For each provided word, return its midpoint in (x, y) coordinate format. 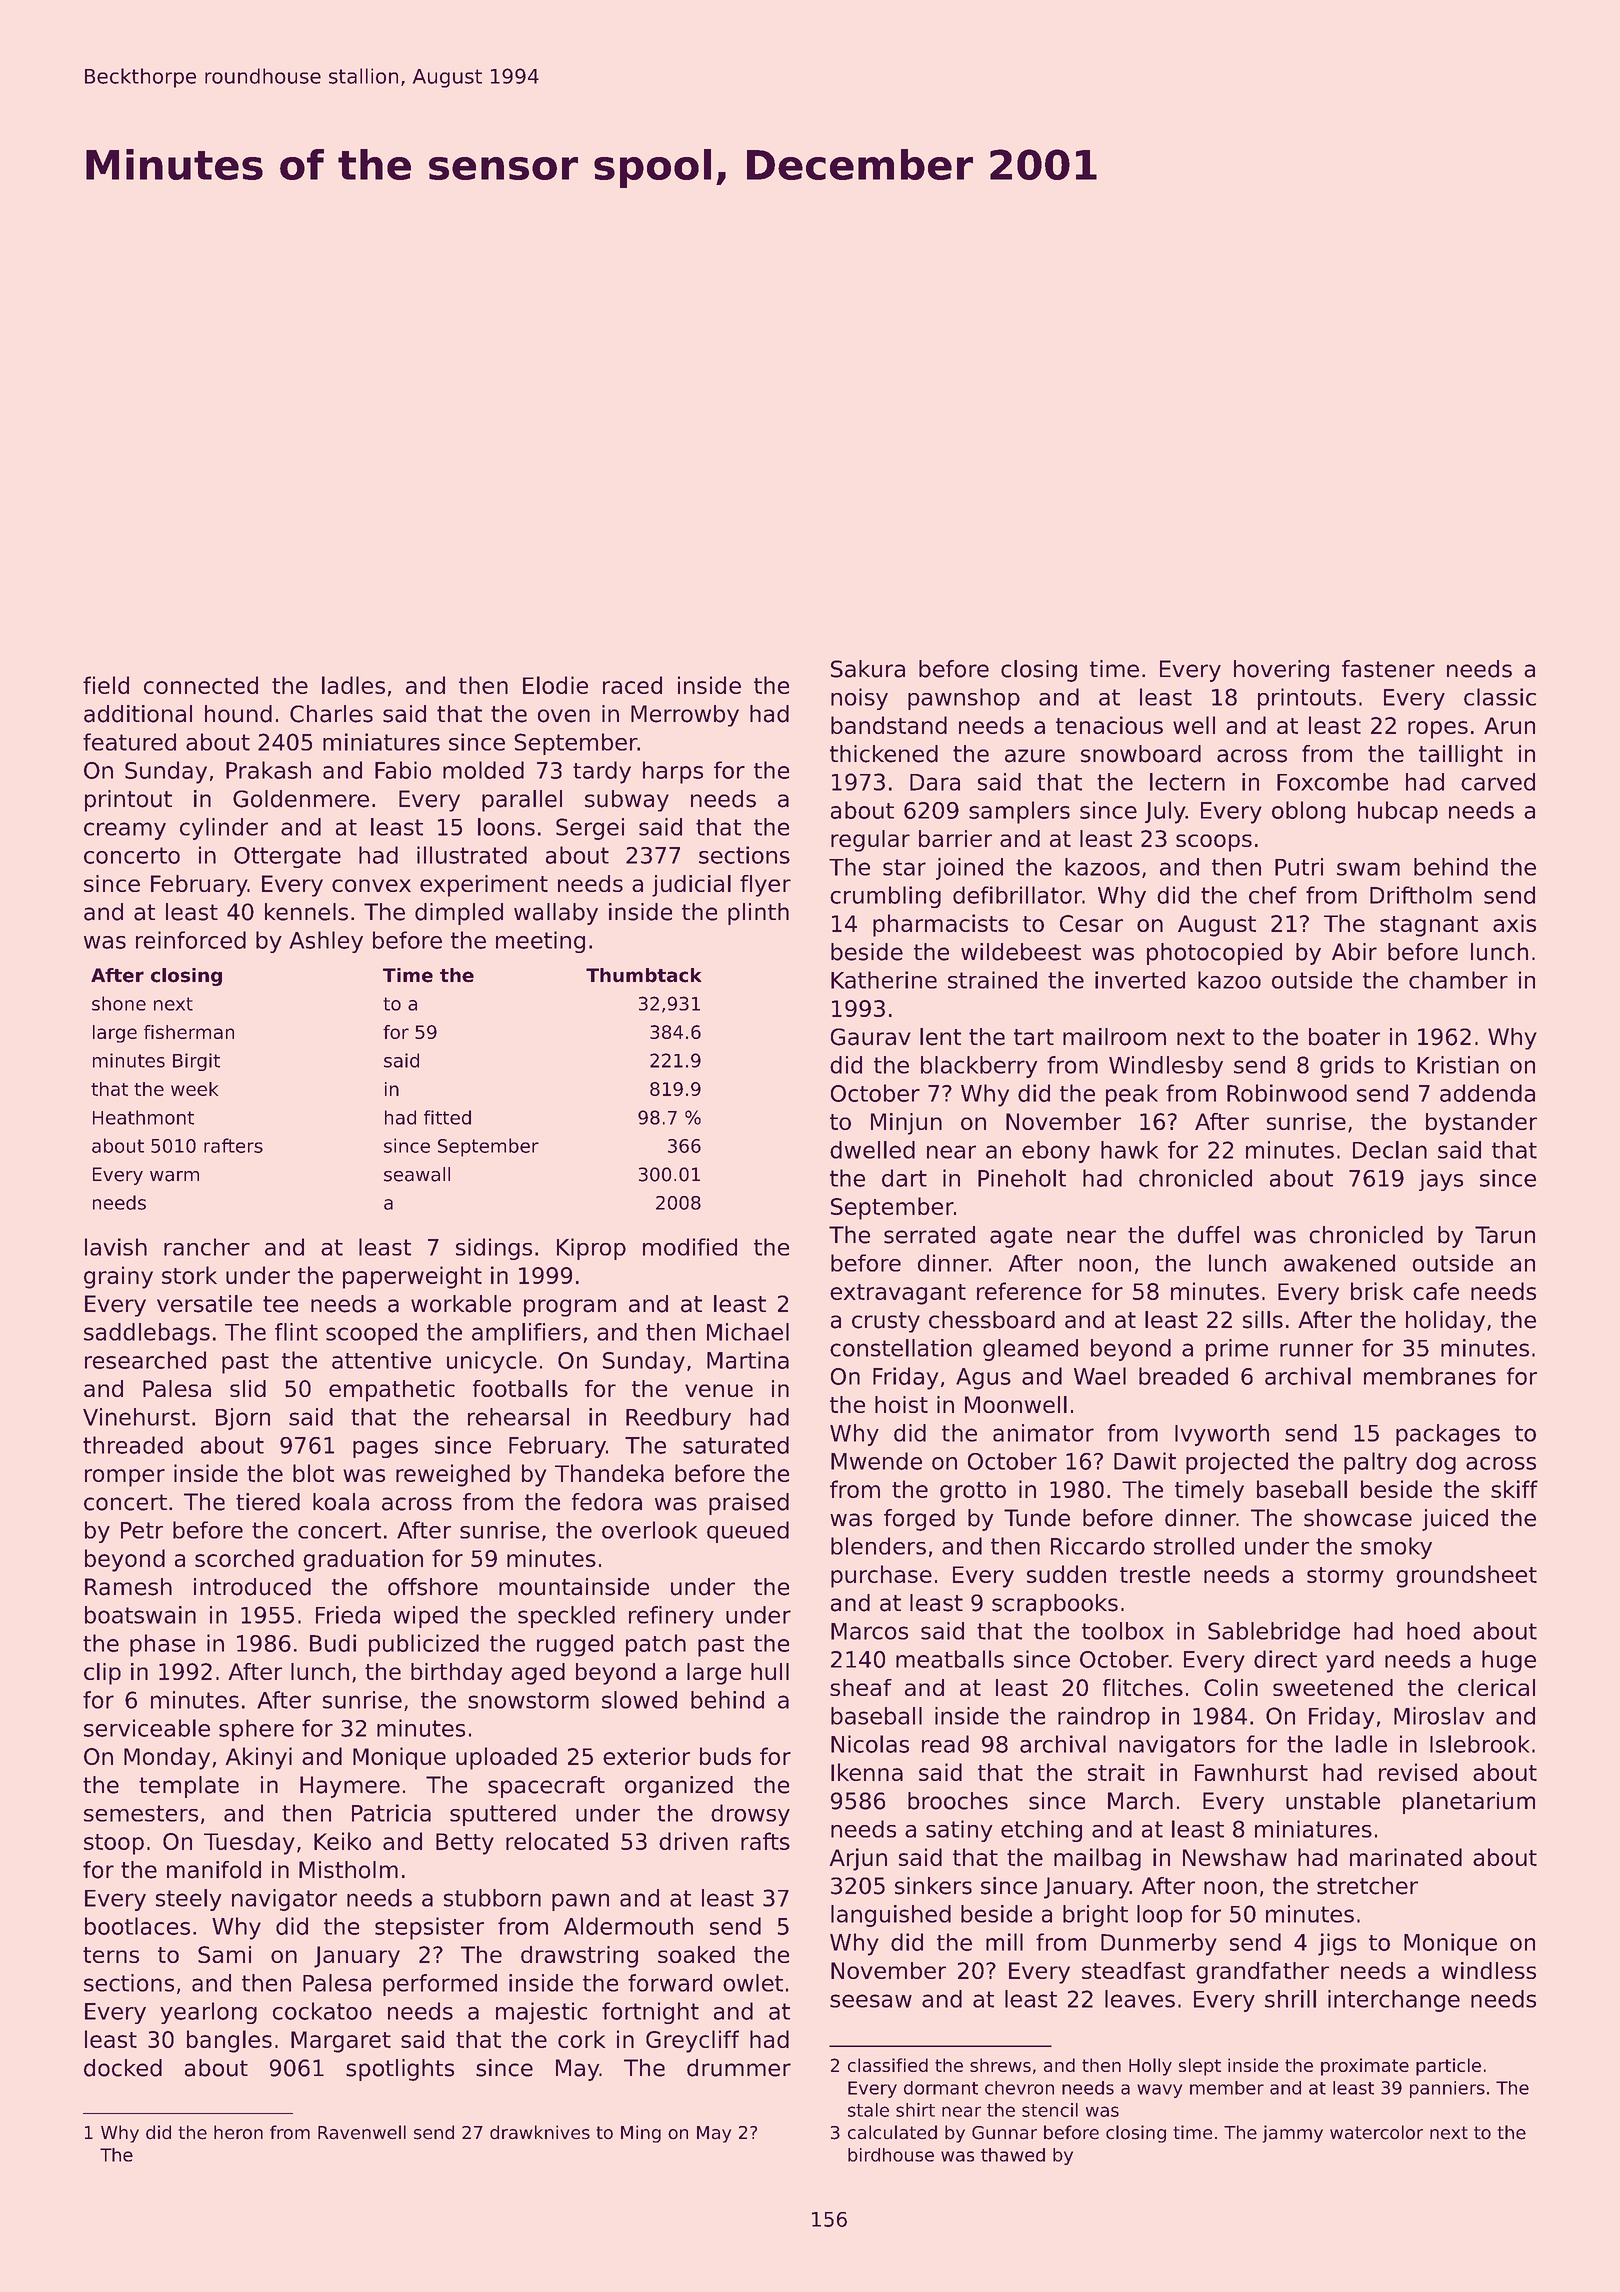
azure (1035, 756)
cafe (1436, 1291)
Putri (1299, 867)
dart (904, 1178)
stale (868, 2110)
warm (174, 1176)
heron (238, 2132)
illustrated (472, 855)
